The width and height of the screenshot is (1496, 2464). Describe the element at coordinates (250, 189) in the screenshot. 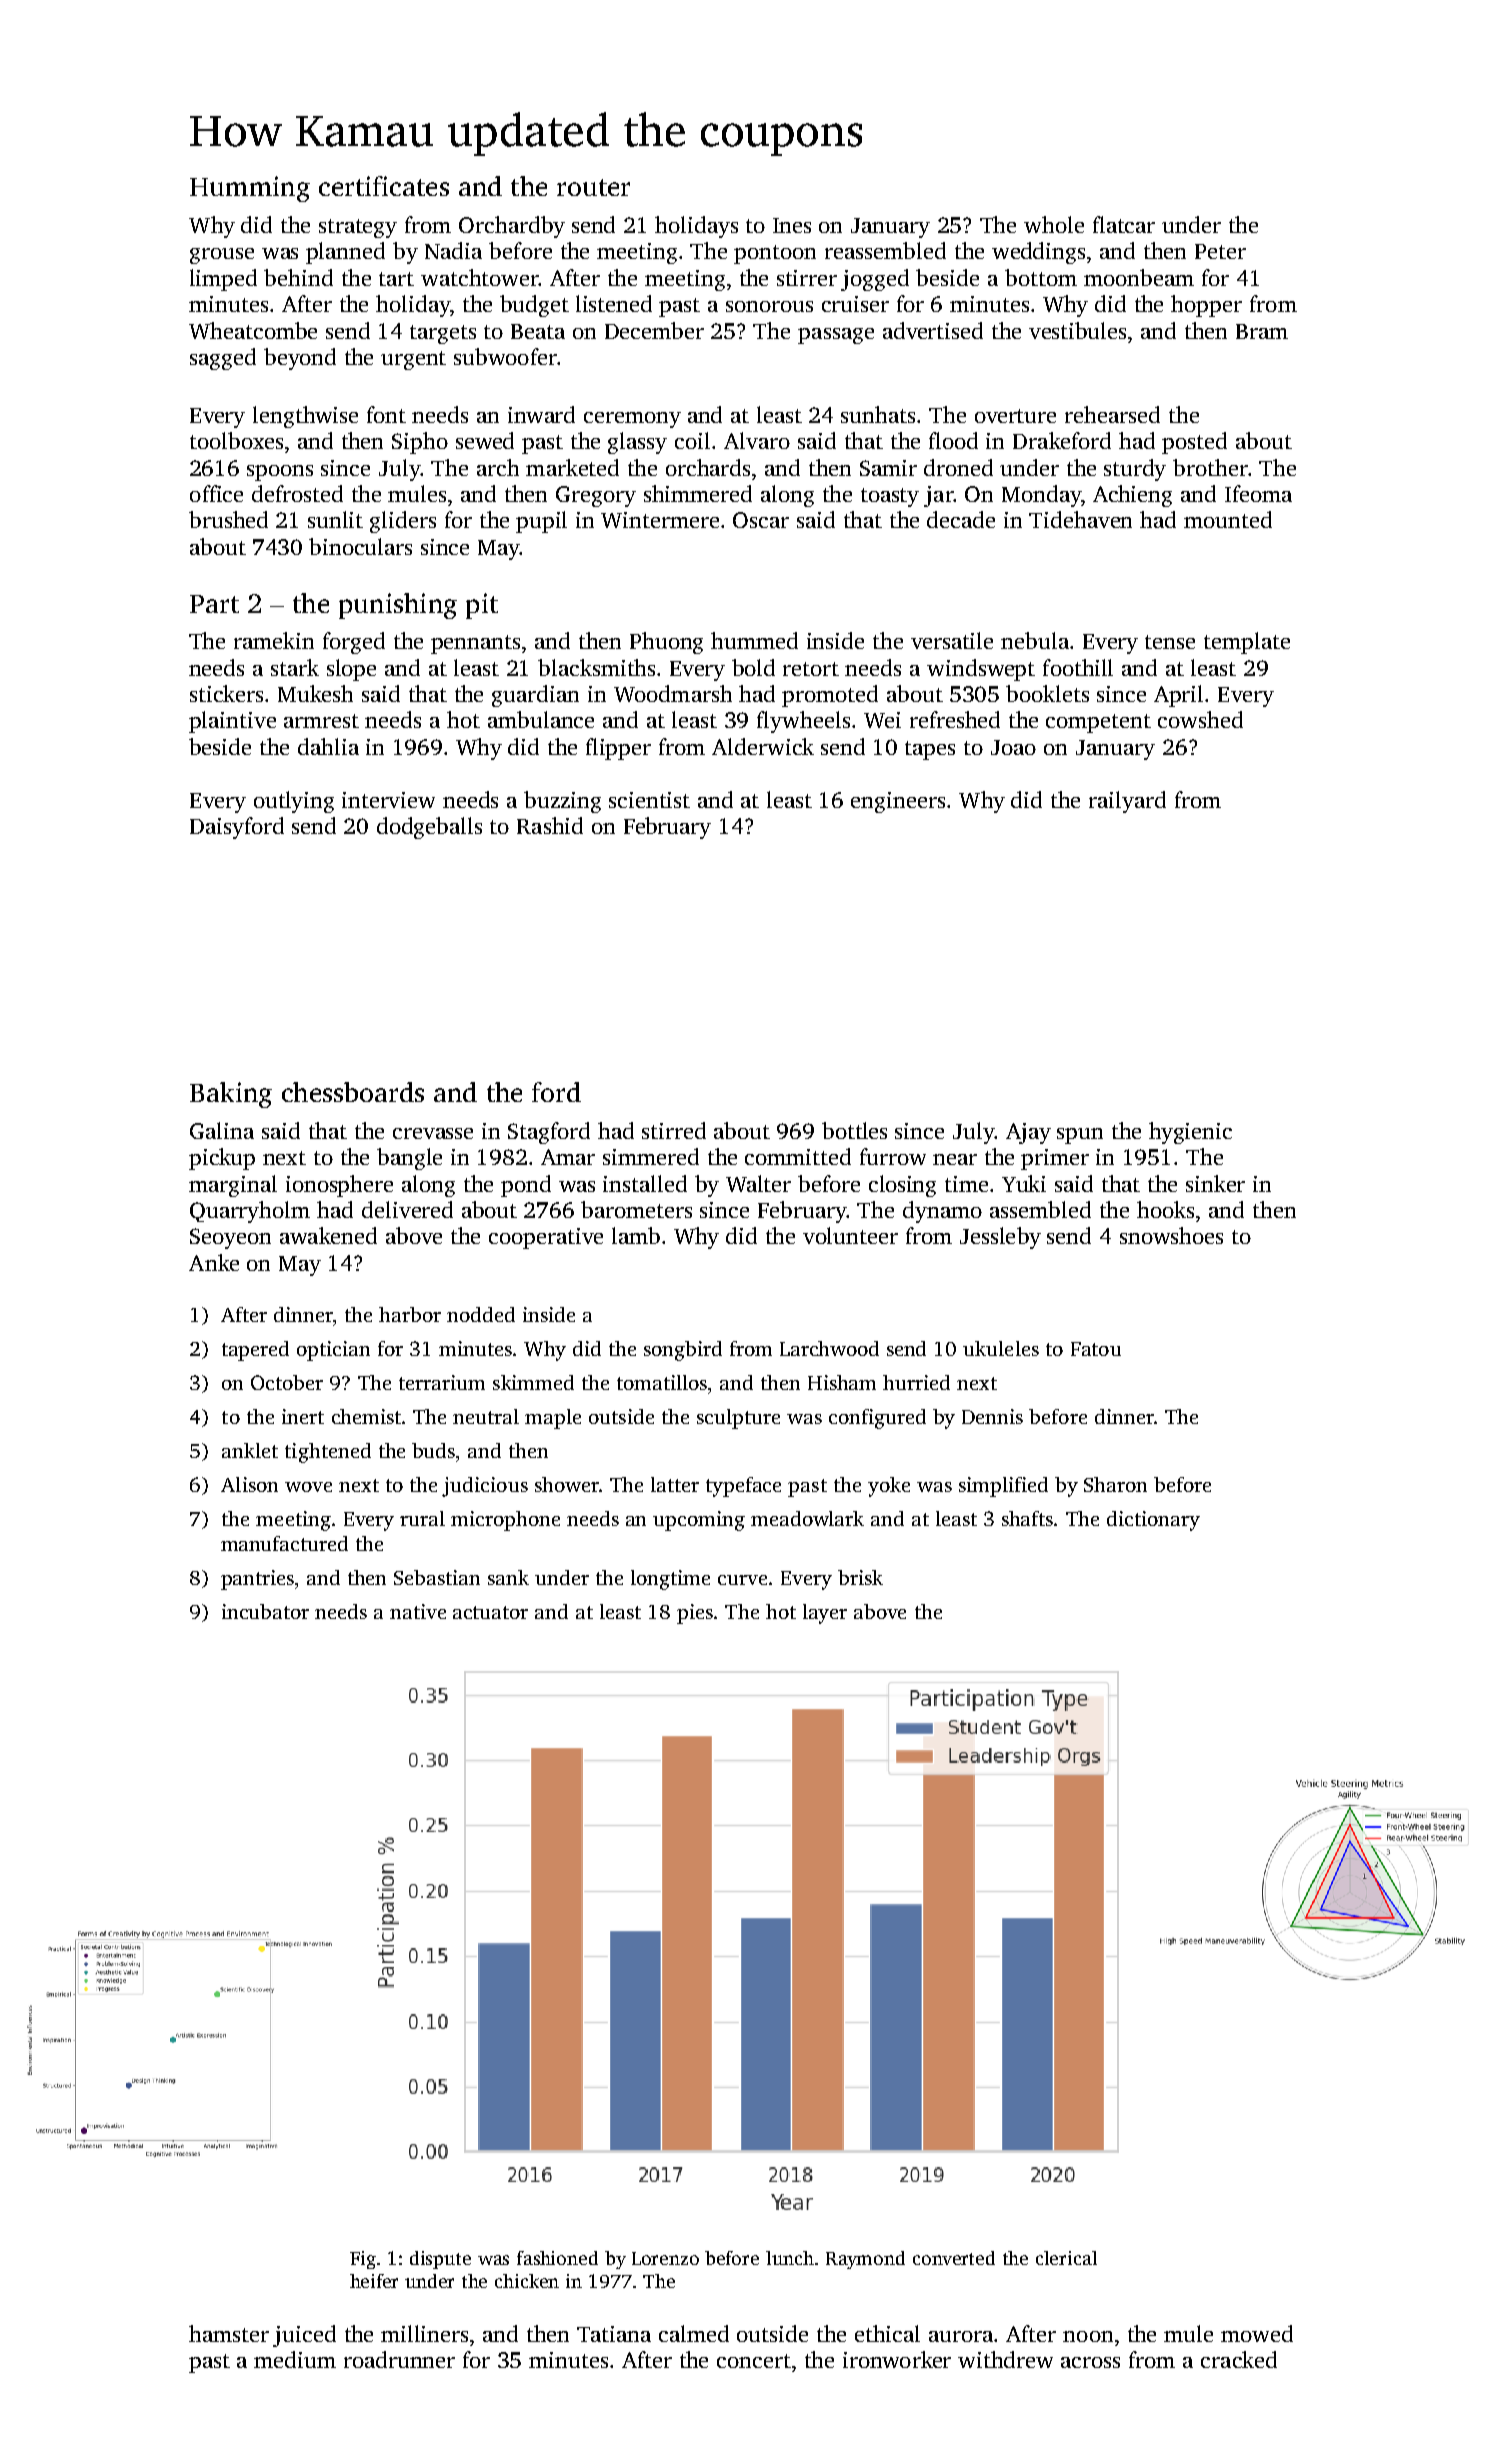

I see `Humming` at that location.
